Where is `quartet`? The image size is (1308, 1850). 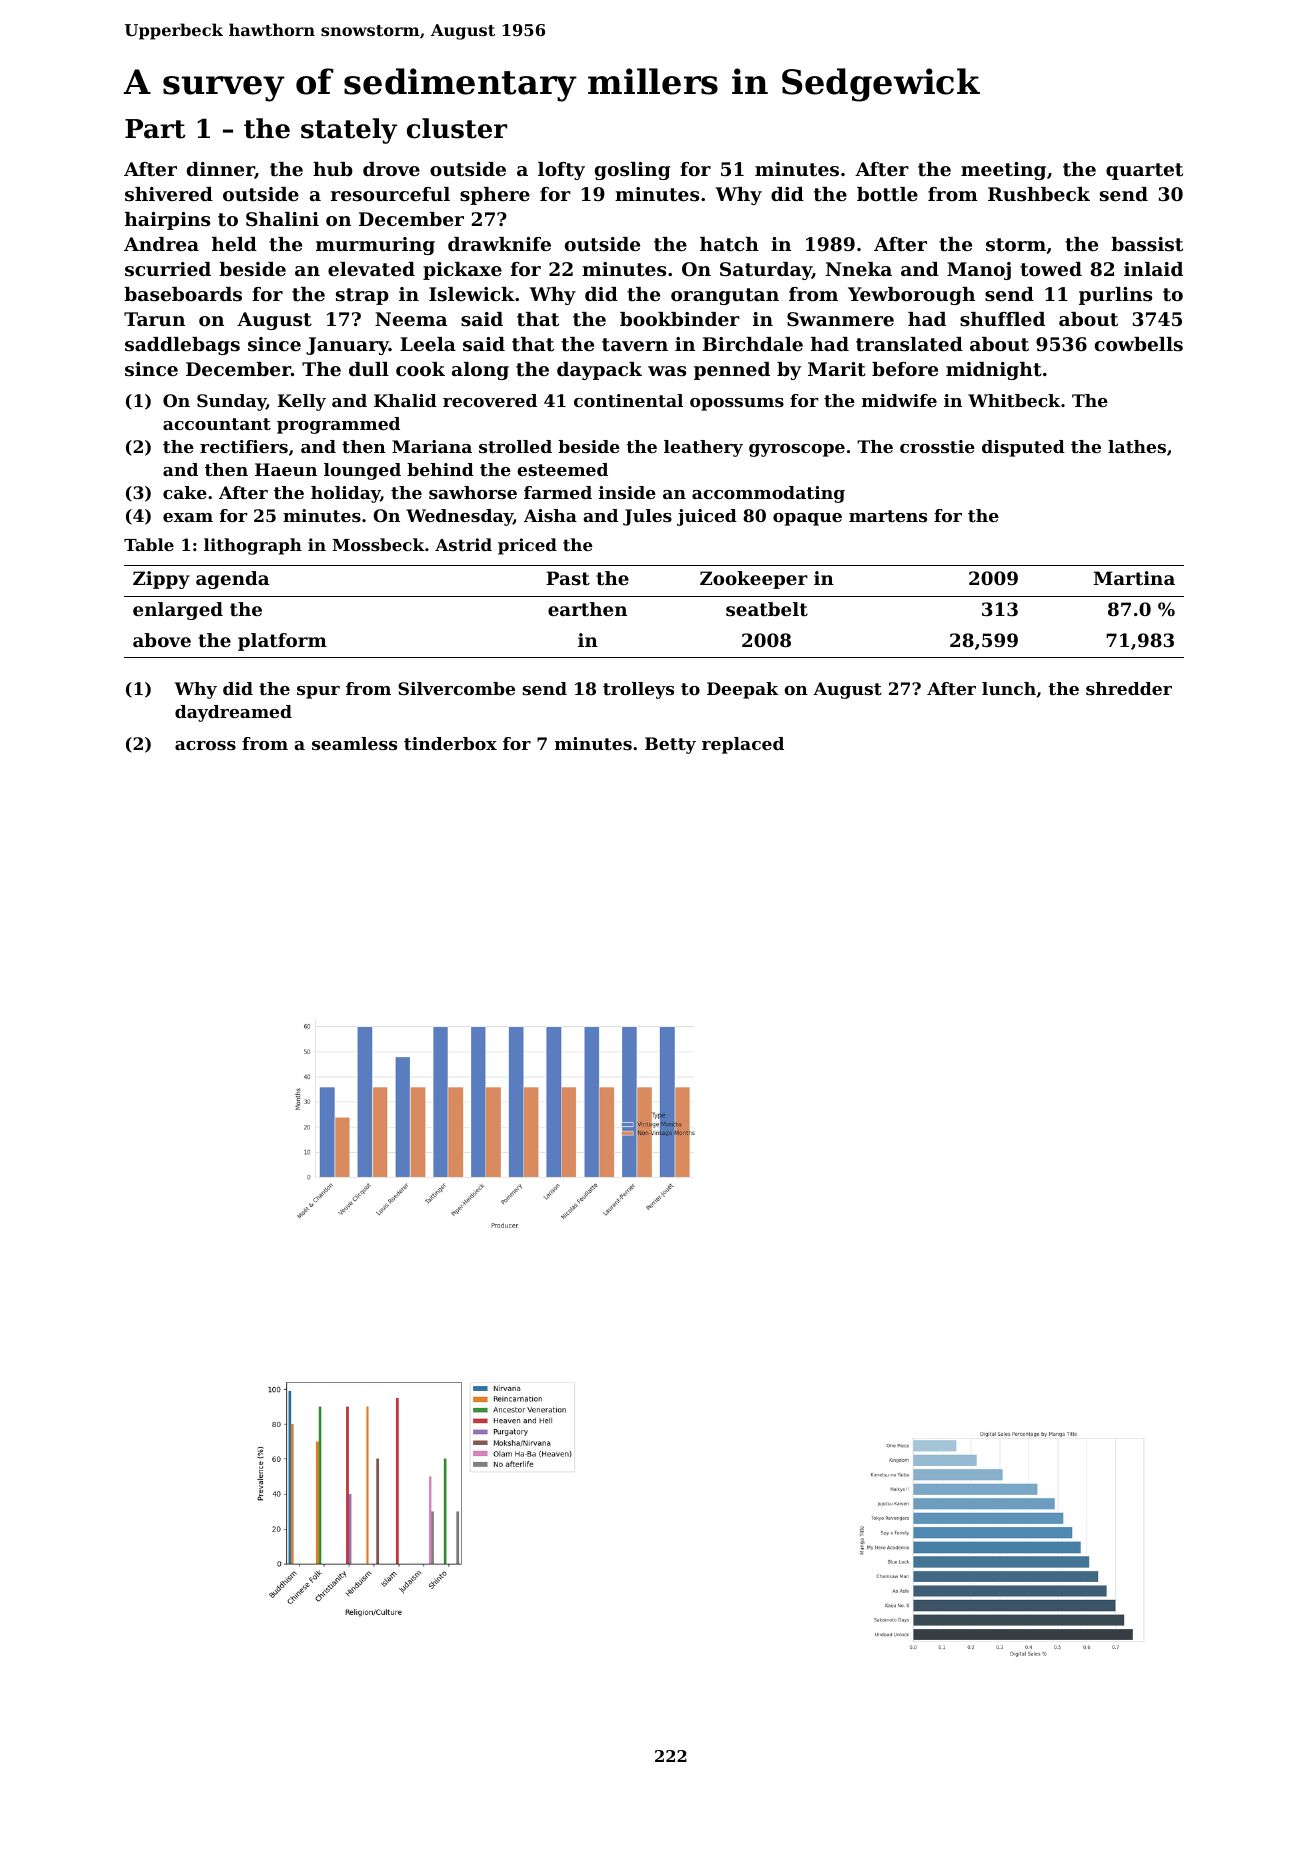
quartet is located at coordinates (1144, 171).
